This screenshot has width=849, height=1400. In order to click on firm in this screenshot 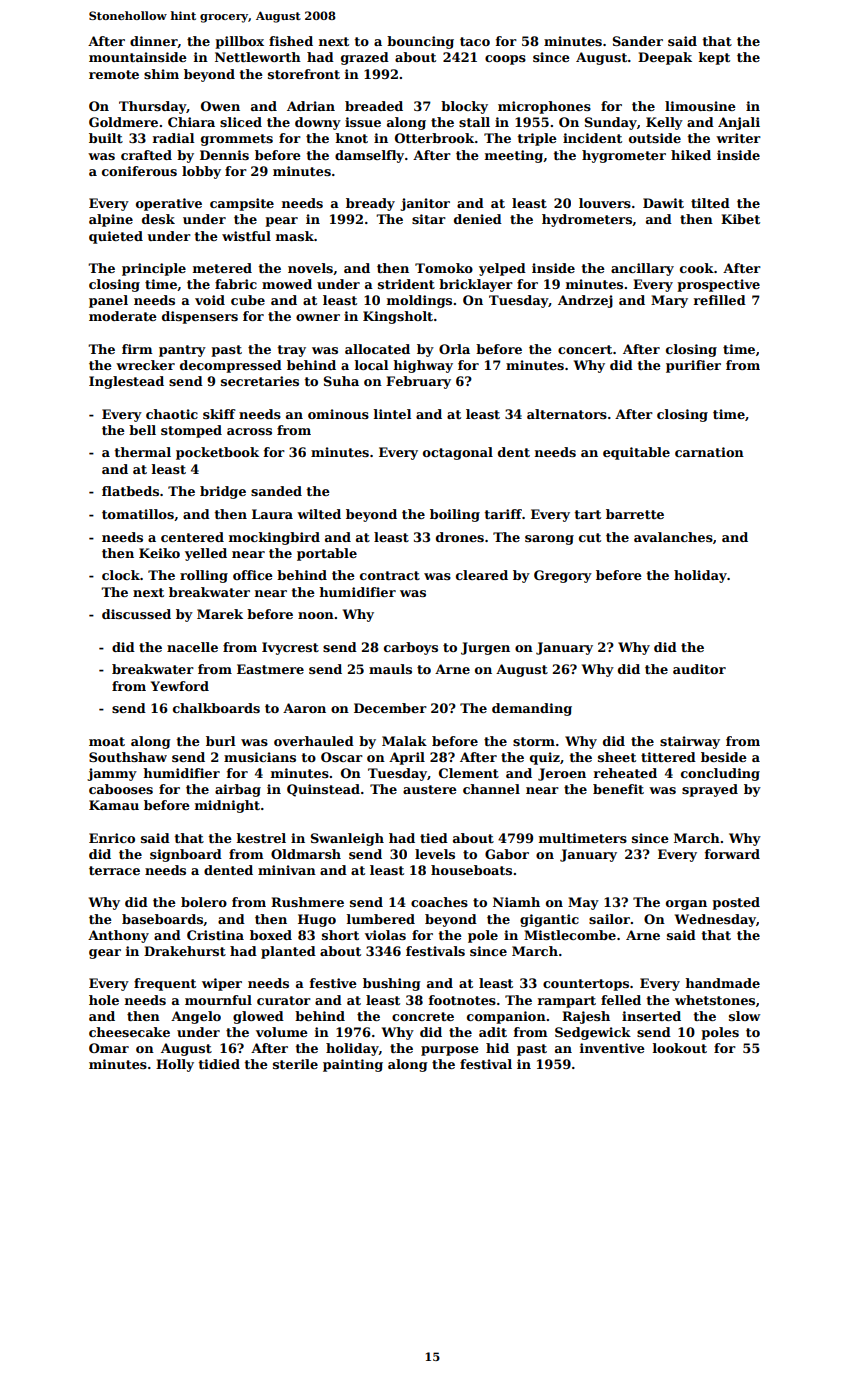, I will do `click(137, 349)`.
